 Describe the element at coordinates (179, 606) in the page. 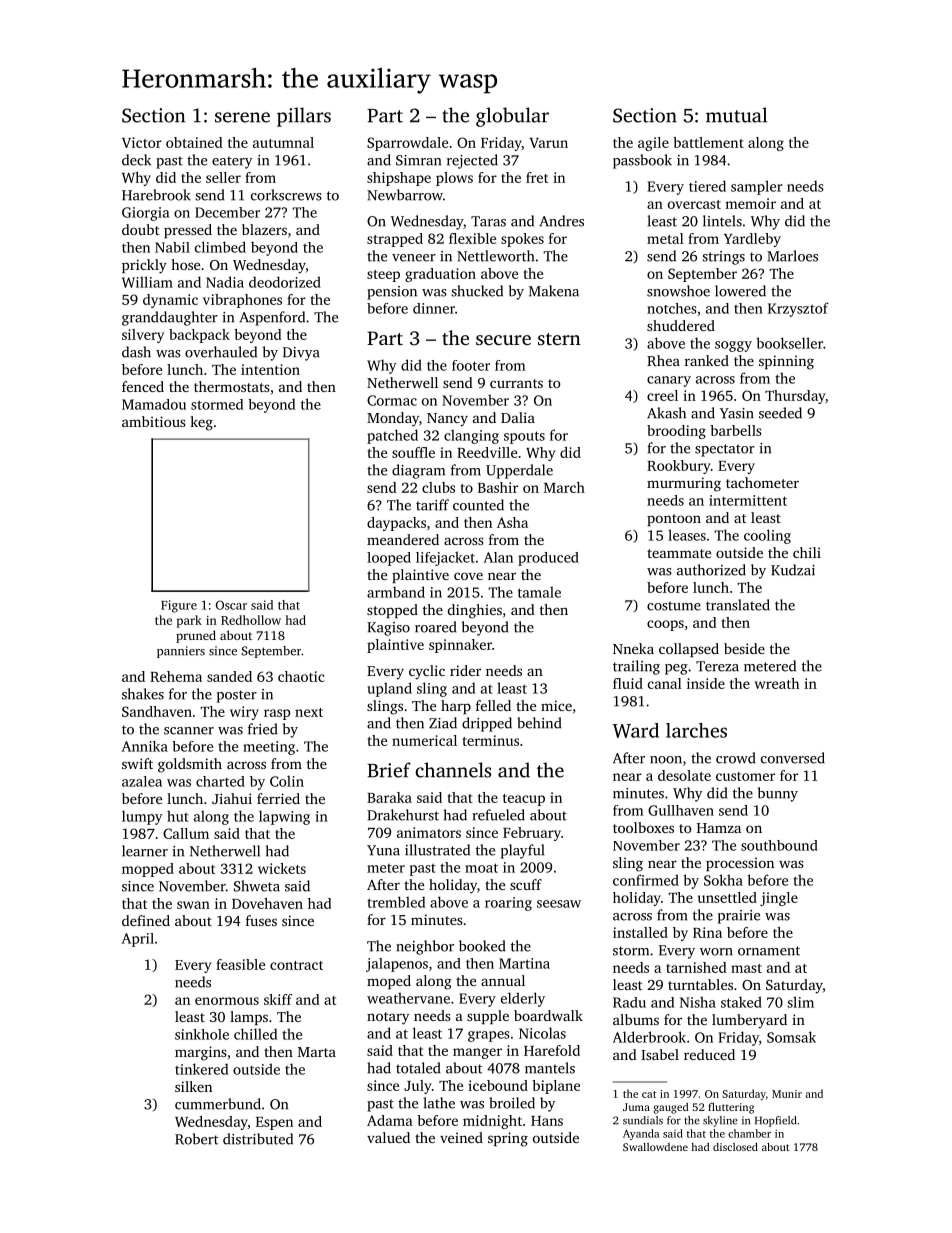

I see `Figure` at that location.
